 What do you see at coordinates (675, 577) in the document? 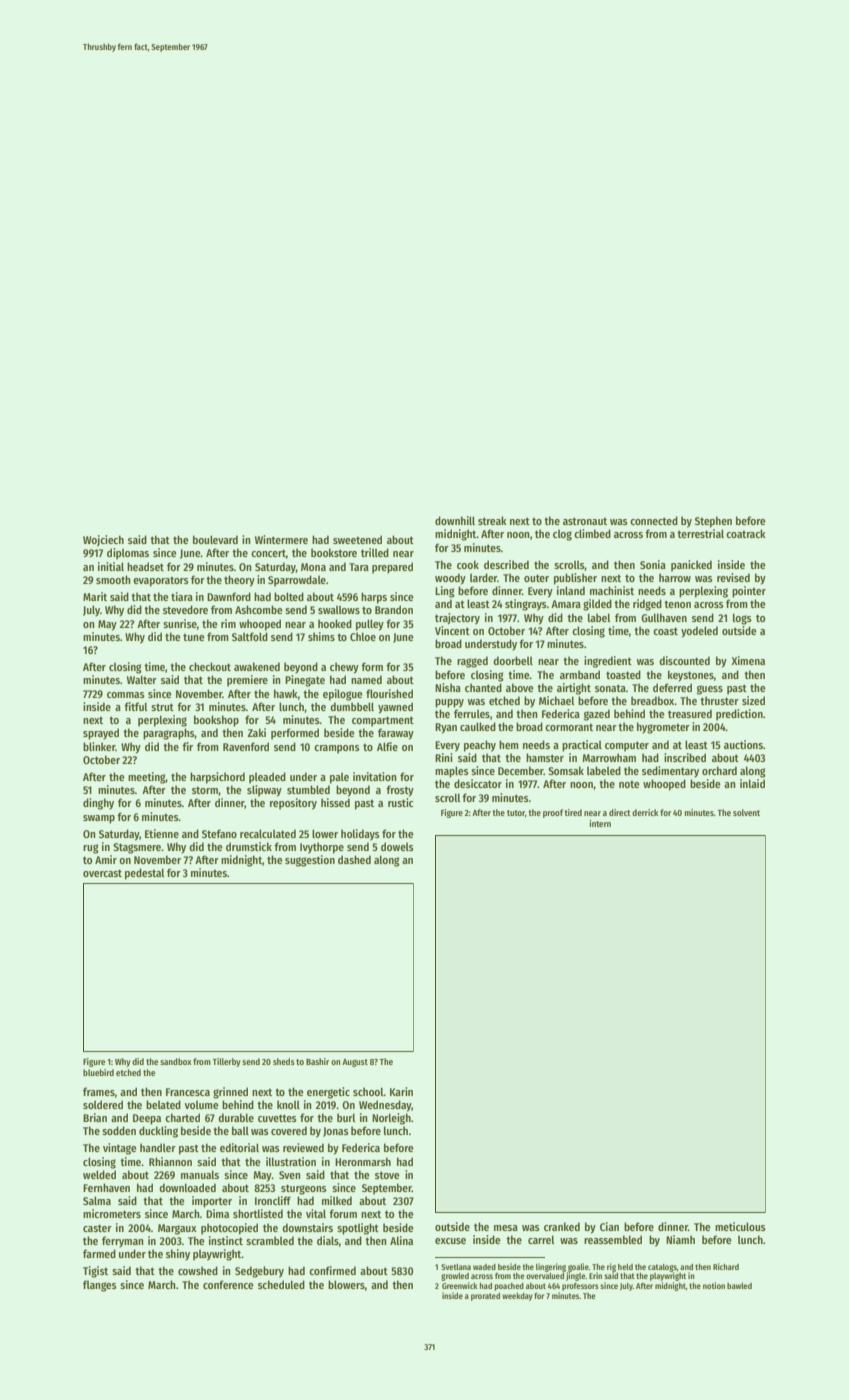
I see `harrow` at bounding box center [675, 577].
